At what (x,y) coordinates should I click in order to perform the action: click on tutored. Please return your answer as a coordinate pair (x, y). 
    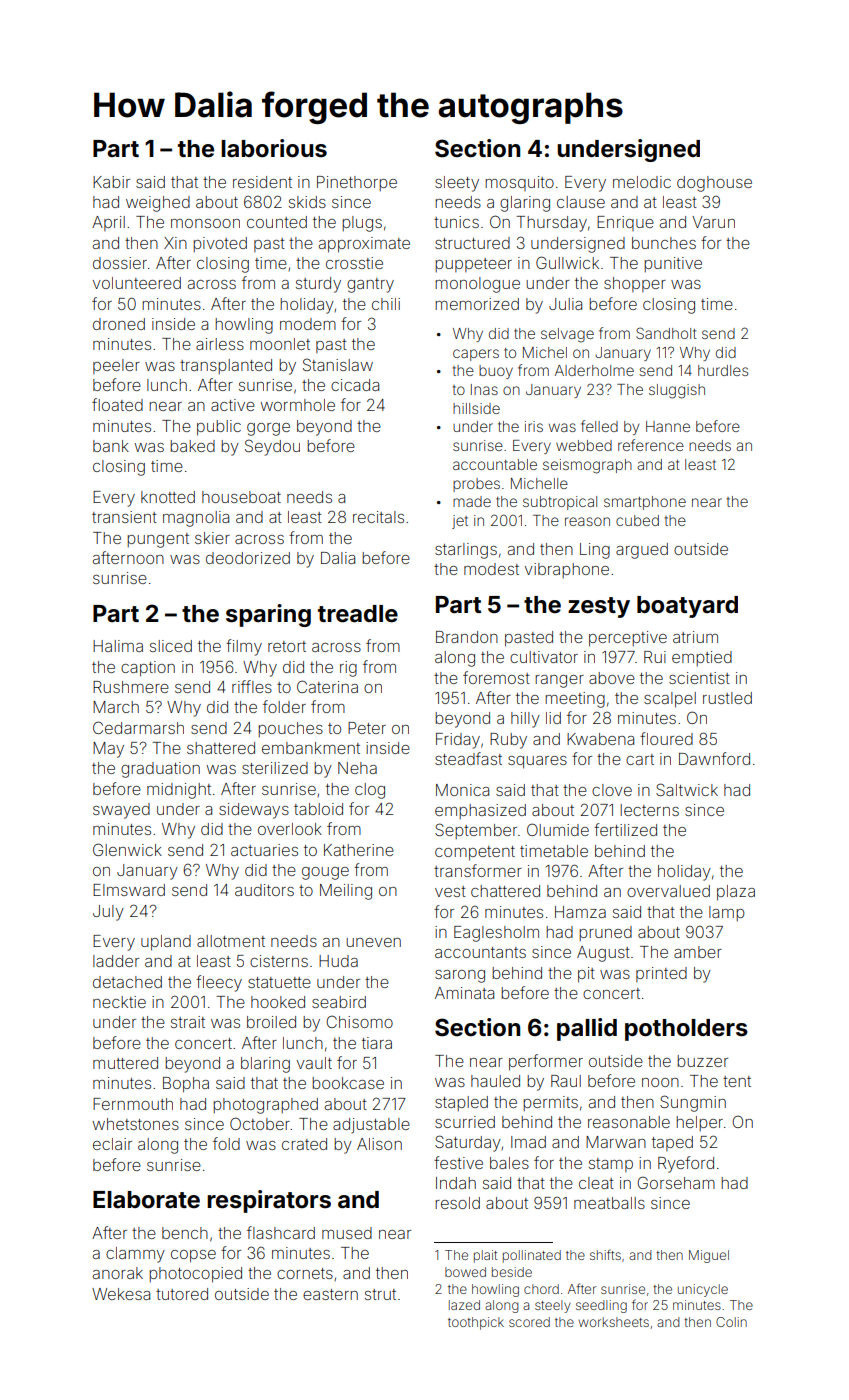
    Looking at the image, I should click on (182, 1294).
